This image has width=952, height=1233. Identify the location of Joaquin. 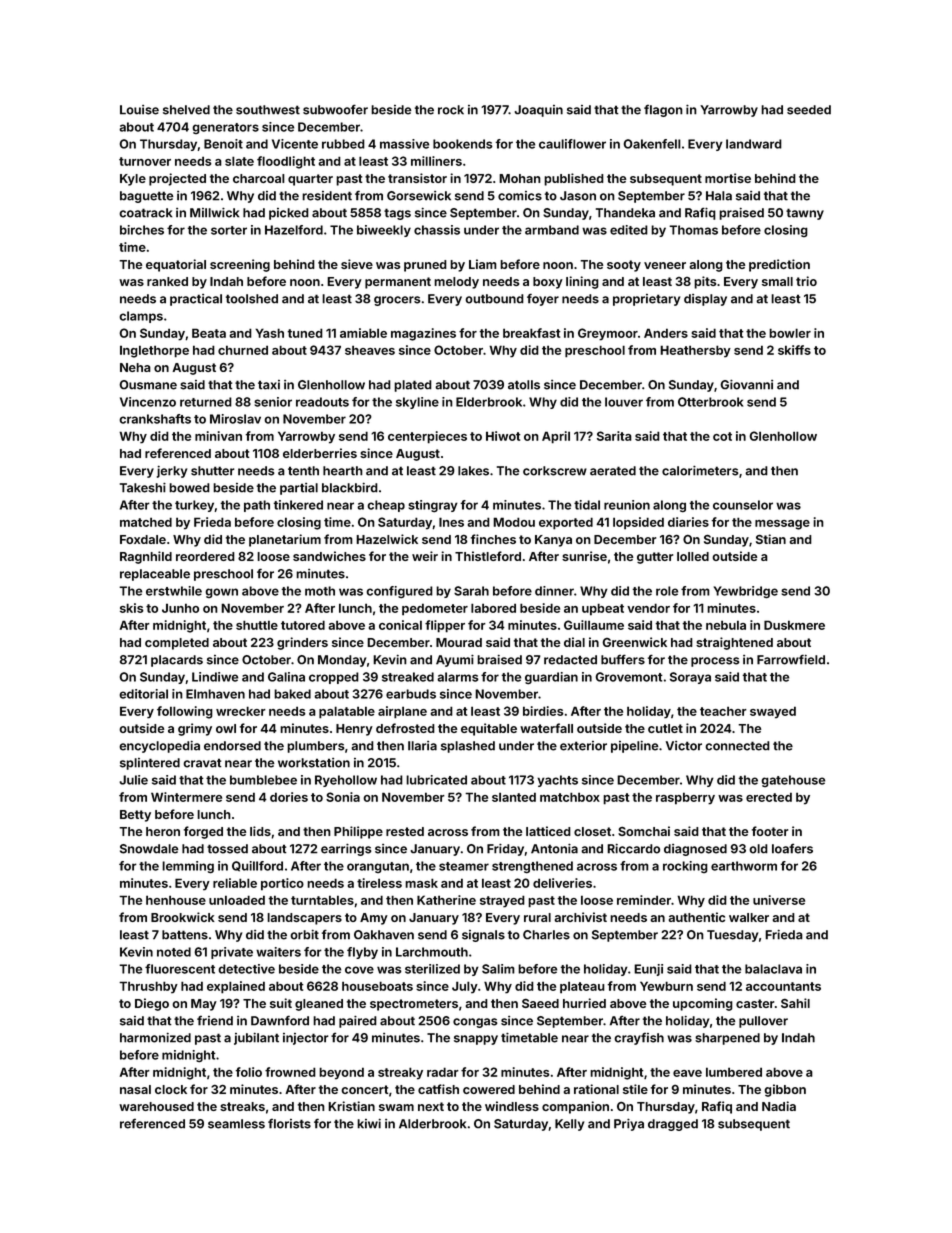
(539, 111).
